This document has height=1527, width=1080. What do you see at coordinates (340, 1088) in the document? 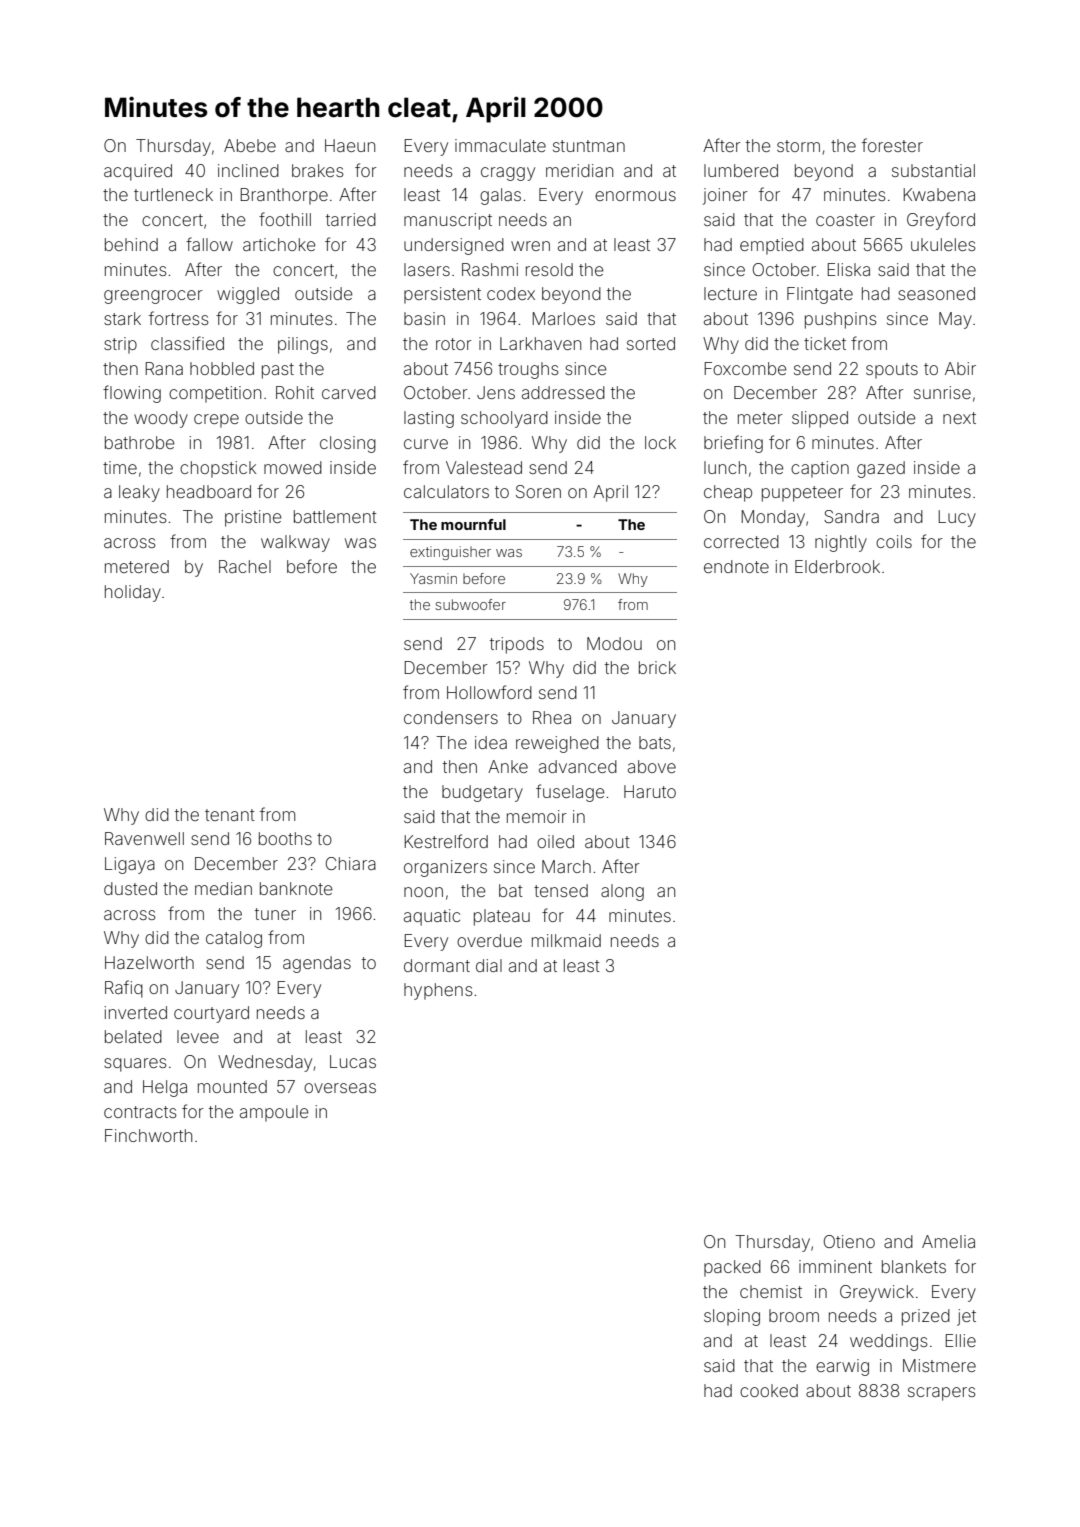
I see `overseas` at bounding box center [340, 1088].
